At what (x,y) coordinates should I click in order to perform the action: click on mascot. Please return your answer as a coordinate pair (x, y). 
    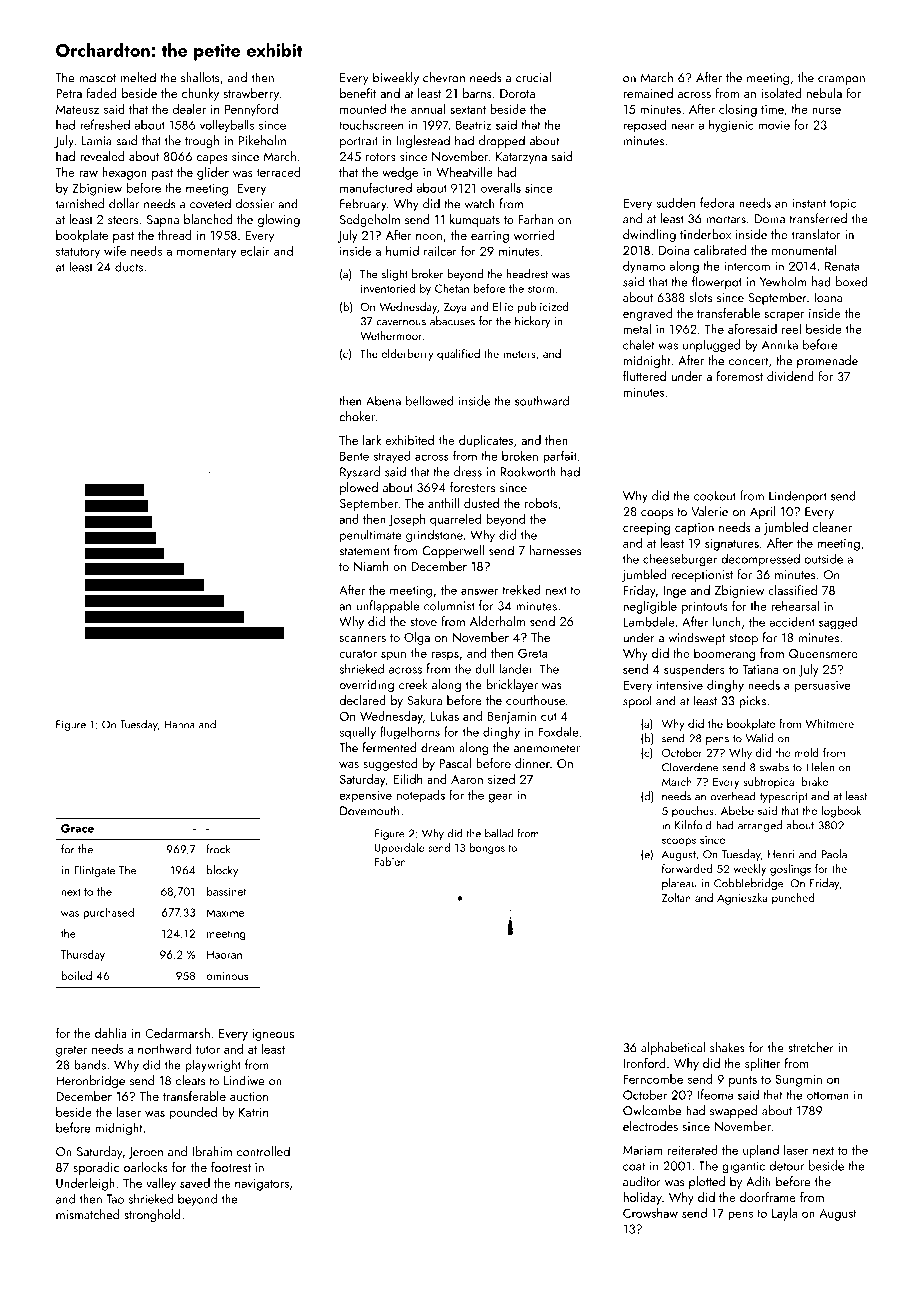
    Looking at the image, I should click on (97, 78).
